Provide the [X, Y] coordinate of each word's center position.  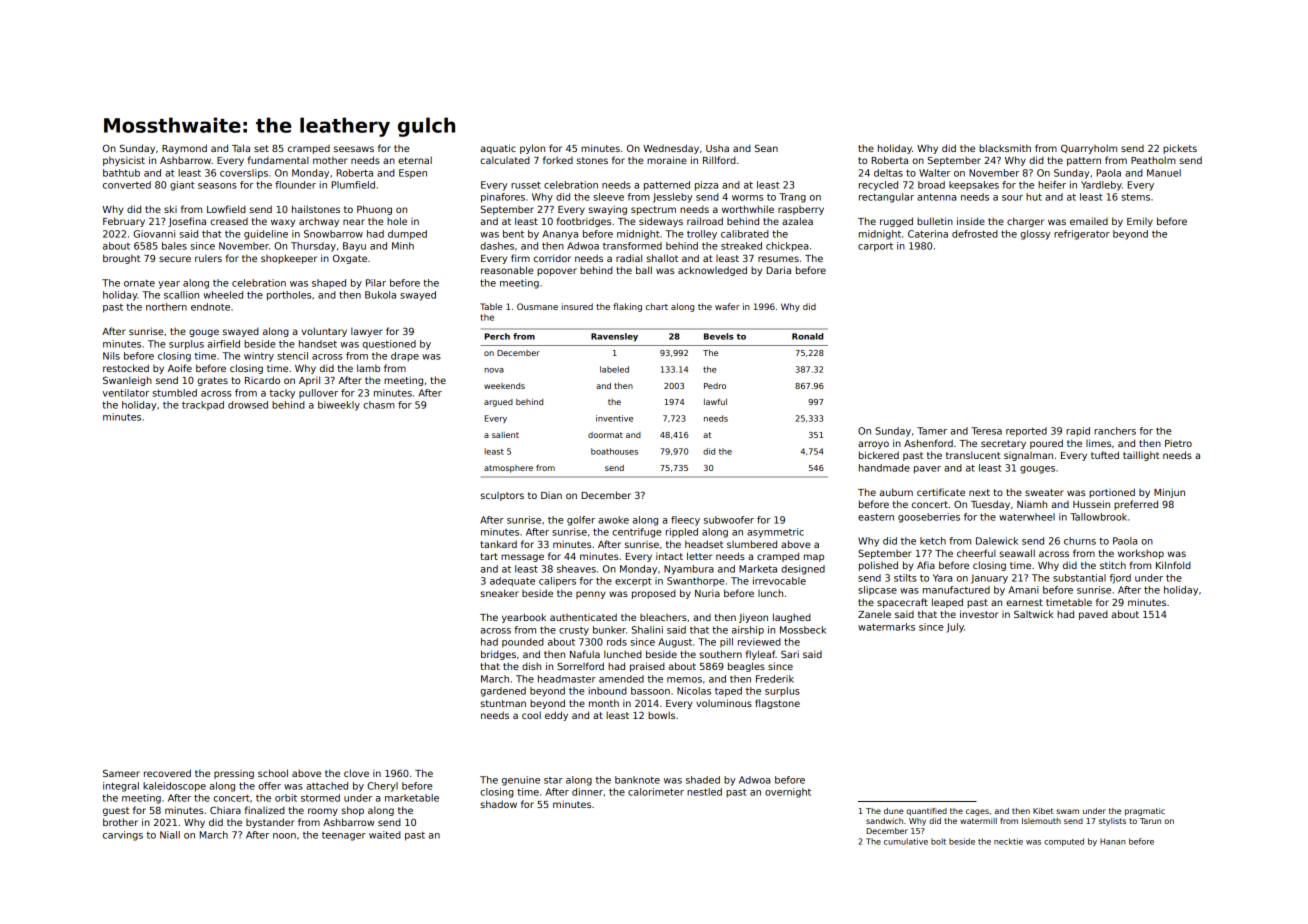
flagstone [777, 704]
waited [385, 835]
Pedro [715, 386]
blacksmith [1005, 148]
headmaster [567, 679]
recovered [167, 773]
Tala [241, 148]
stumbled [174, 393]
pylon [532, 149]
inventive [614, 418]
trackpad [203, 406]
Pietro [1178, 443]
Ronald [807, 336]
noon [284, 836]
